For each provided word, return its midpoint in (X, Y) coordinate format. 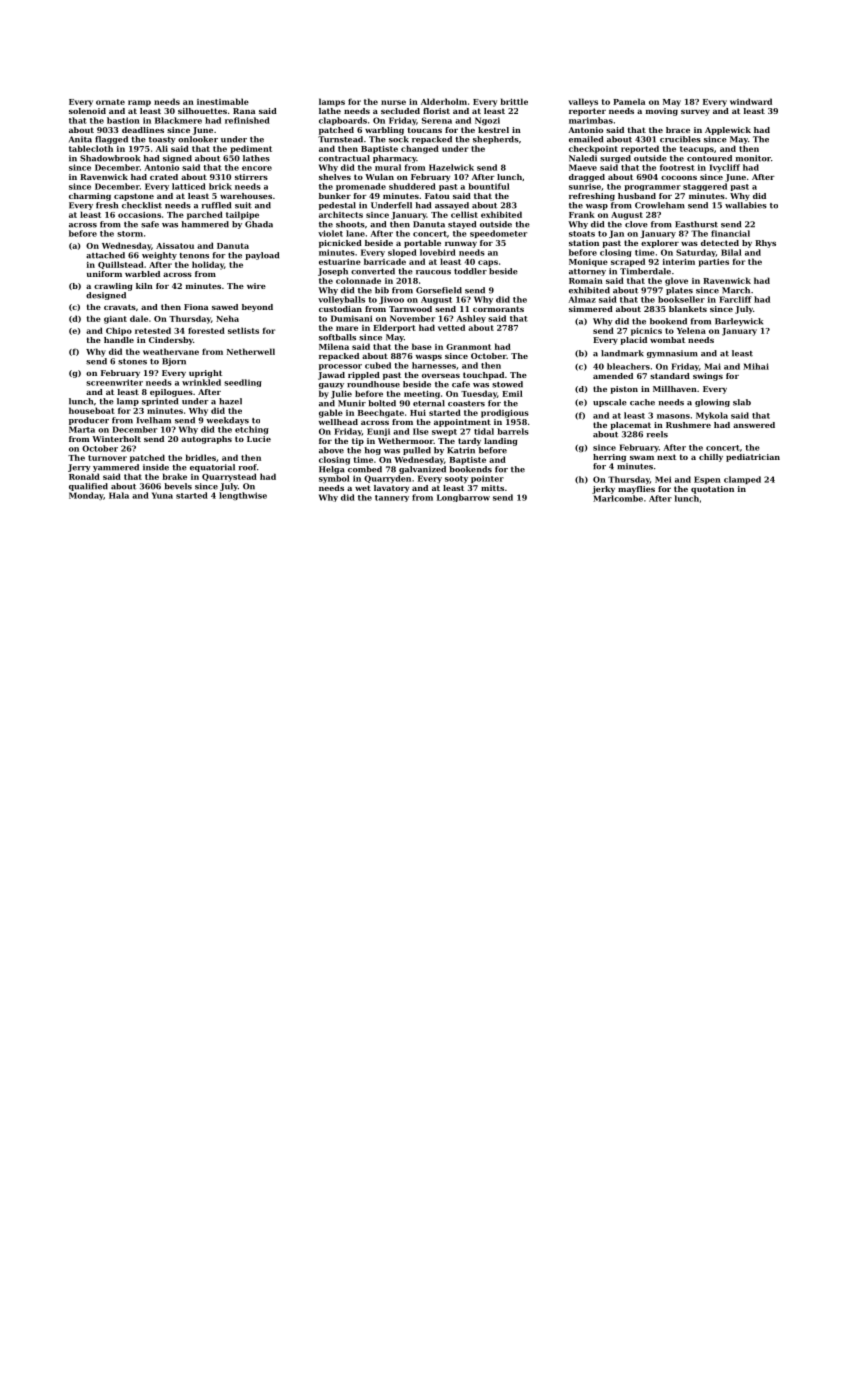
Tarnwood (410, 309)
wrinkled (201, 382)
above (331, 450)
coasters (466, 404)
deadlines (143, 130)
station (584, 243)
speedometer (498, 234)
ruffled (216, 205)
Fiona (196, 307)
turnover (107, 458)
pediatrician (753, 458)
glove (676, 281)
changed (420, 149)
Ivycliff (724, 168)
